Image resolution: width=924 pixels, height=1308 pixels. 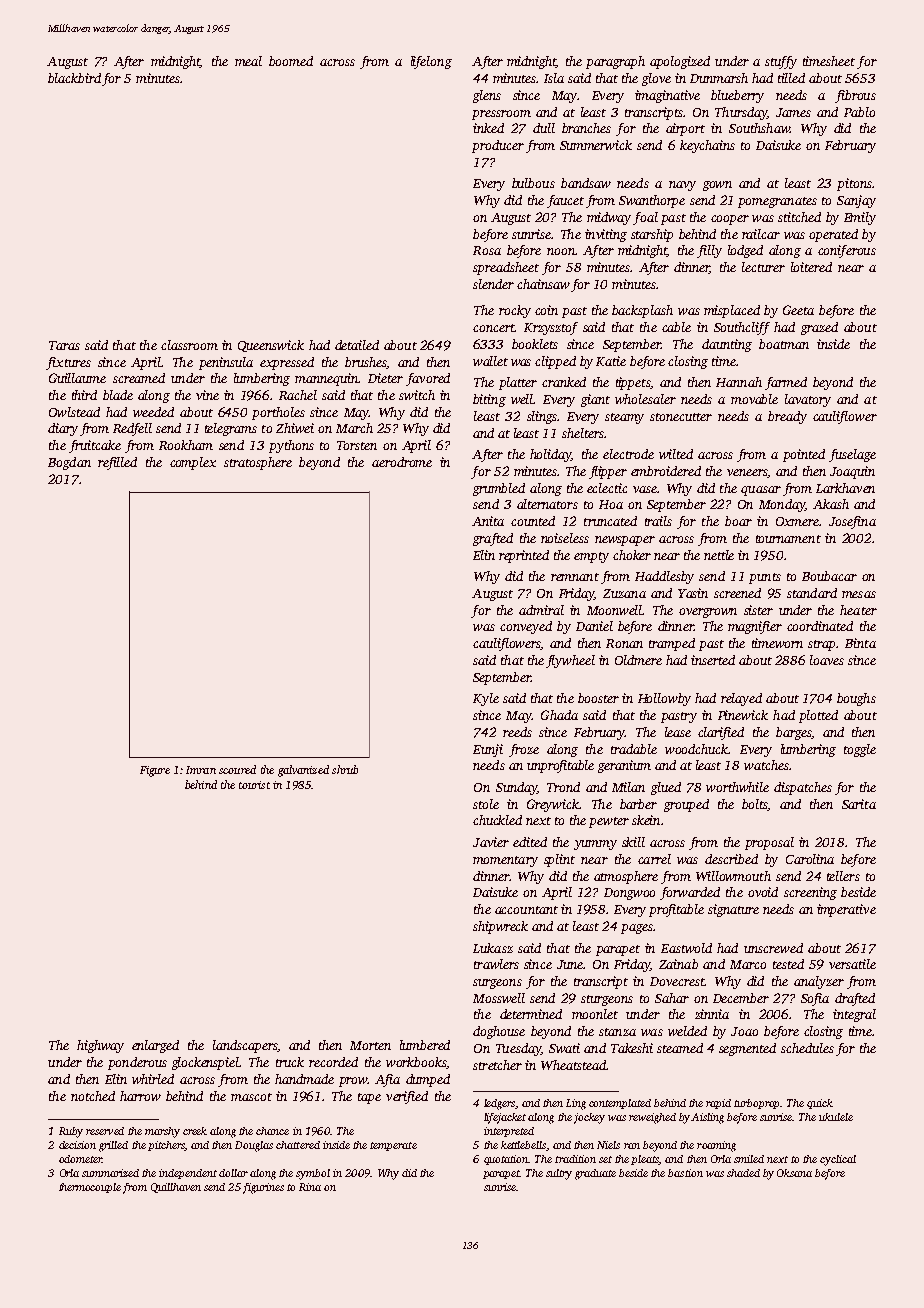 What do you see at coordinates (781, 62) in the page?
I see `stuffy` at bounding box center [781, 62].
